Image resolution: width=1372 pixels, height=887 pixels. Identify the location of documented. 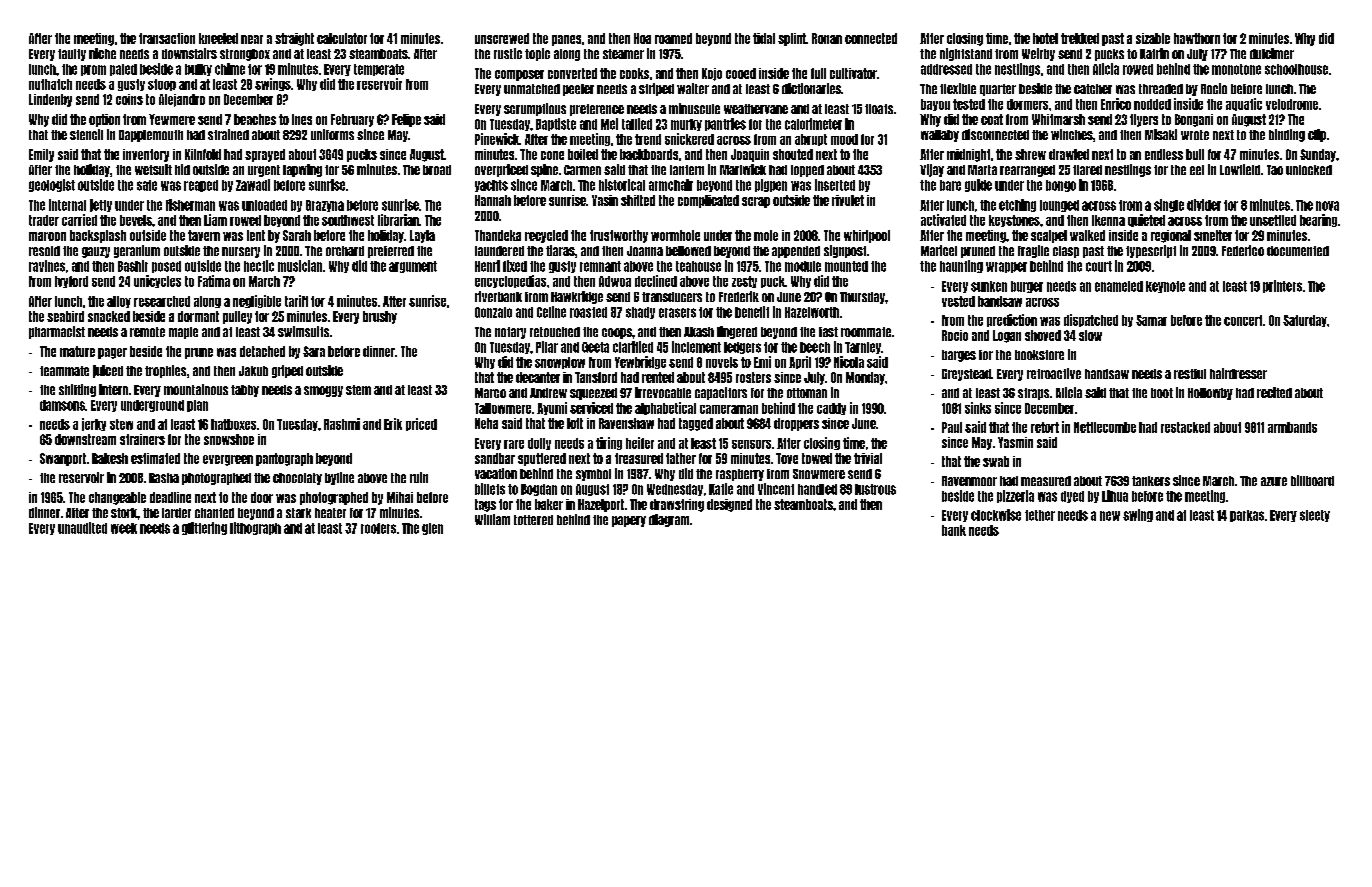
(1298, 251).
